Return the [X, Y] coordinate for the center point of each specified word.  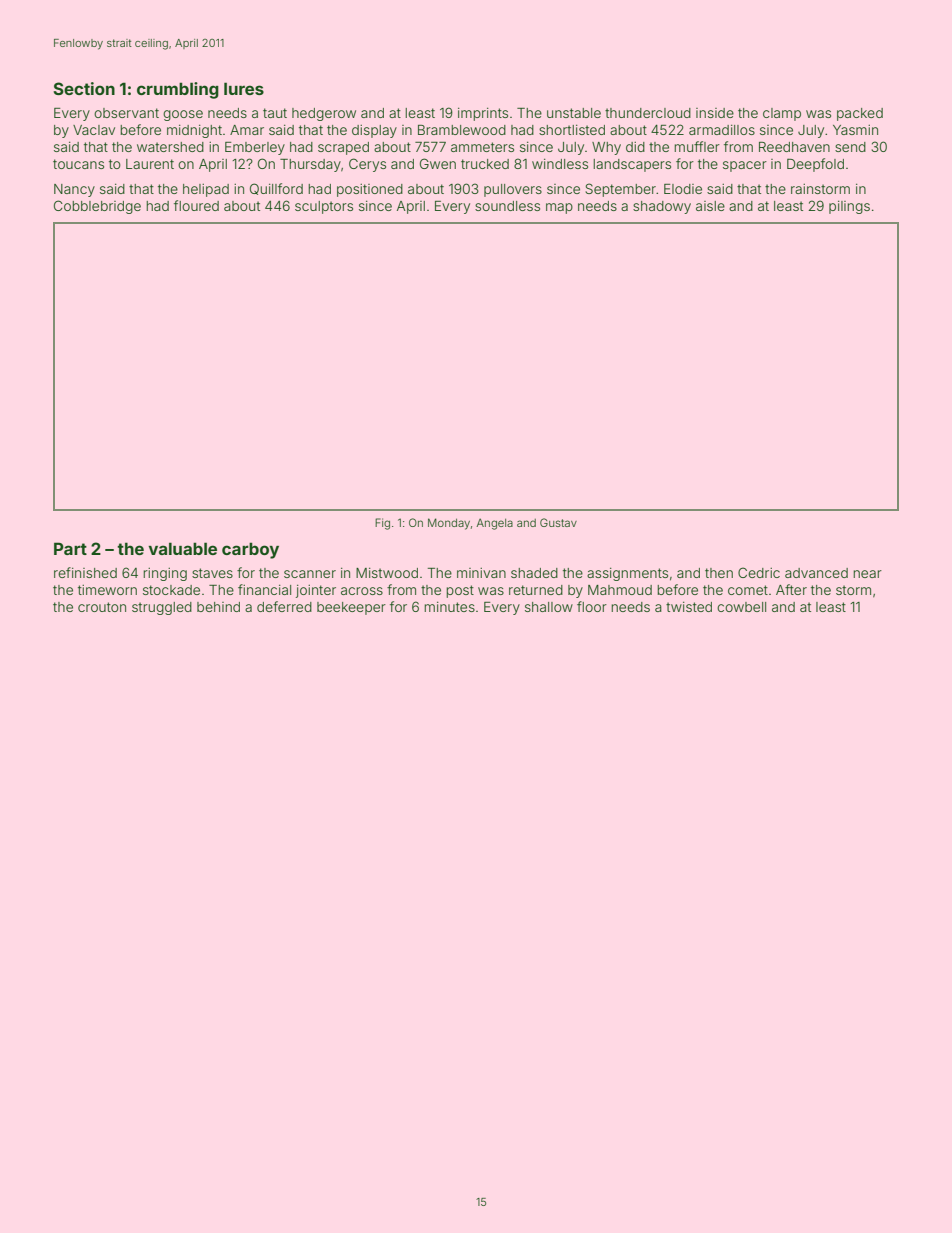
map [559, 208]
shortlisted [572, 130]
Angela [494, 524]
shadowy [662, 207]
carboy [250, 550]
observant [126, 113]
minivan [481, 573]
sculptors [324, 207]
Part [70, 548]
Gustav [558, 522]
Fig [382, 524]
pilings [849, 207]
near [867, 574]
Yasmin [855, 130]
